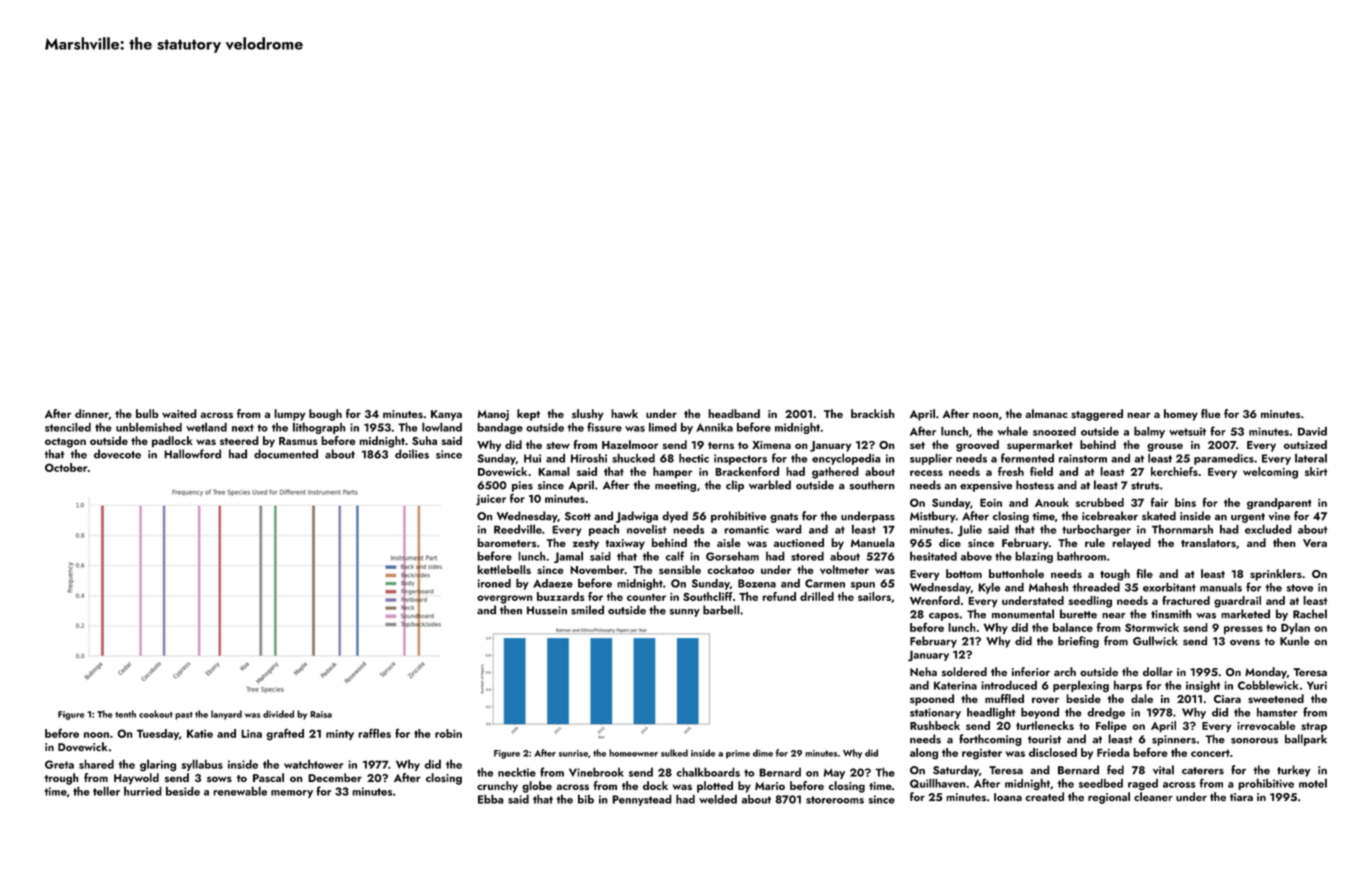 This image has width=1372, height=887. Describe the element at coordinates (763, 753) in the image. I see `dime` at that location.
